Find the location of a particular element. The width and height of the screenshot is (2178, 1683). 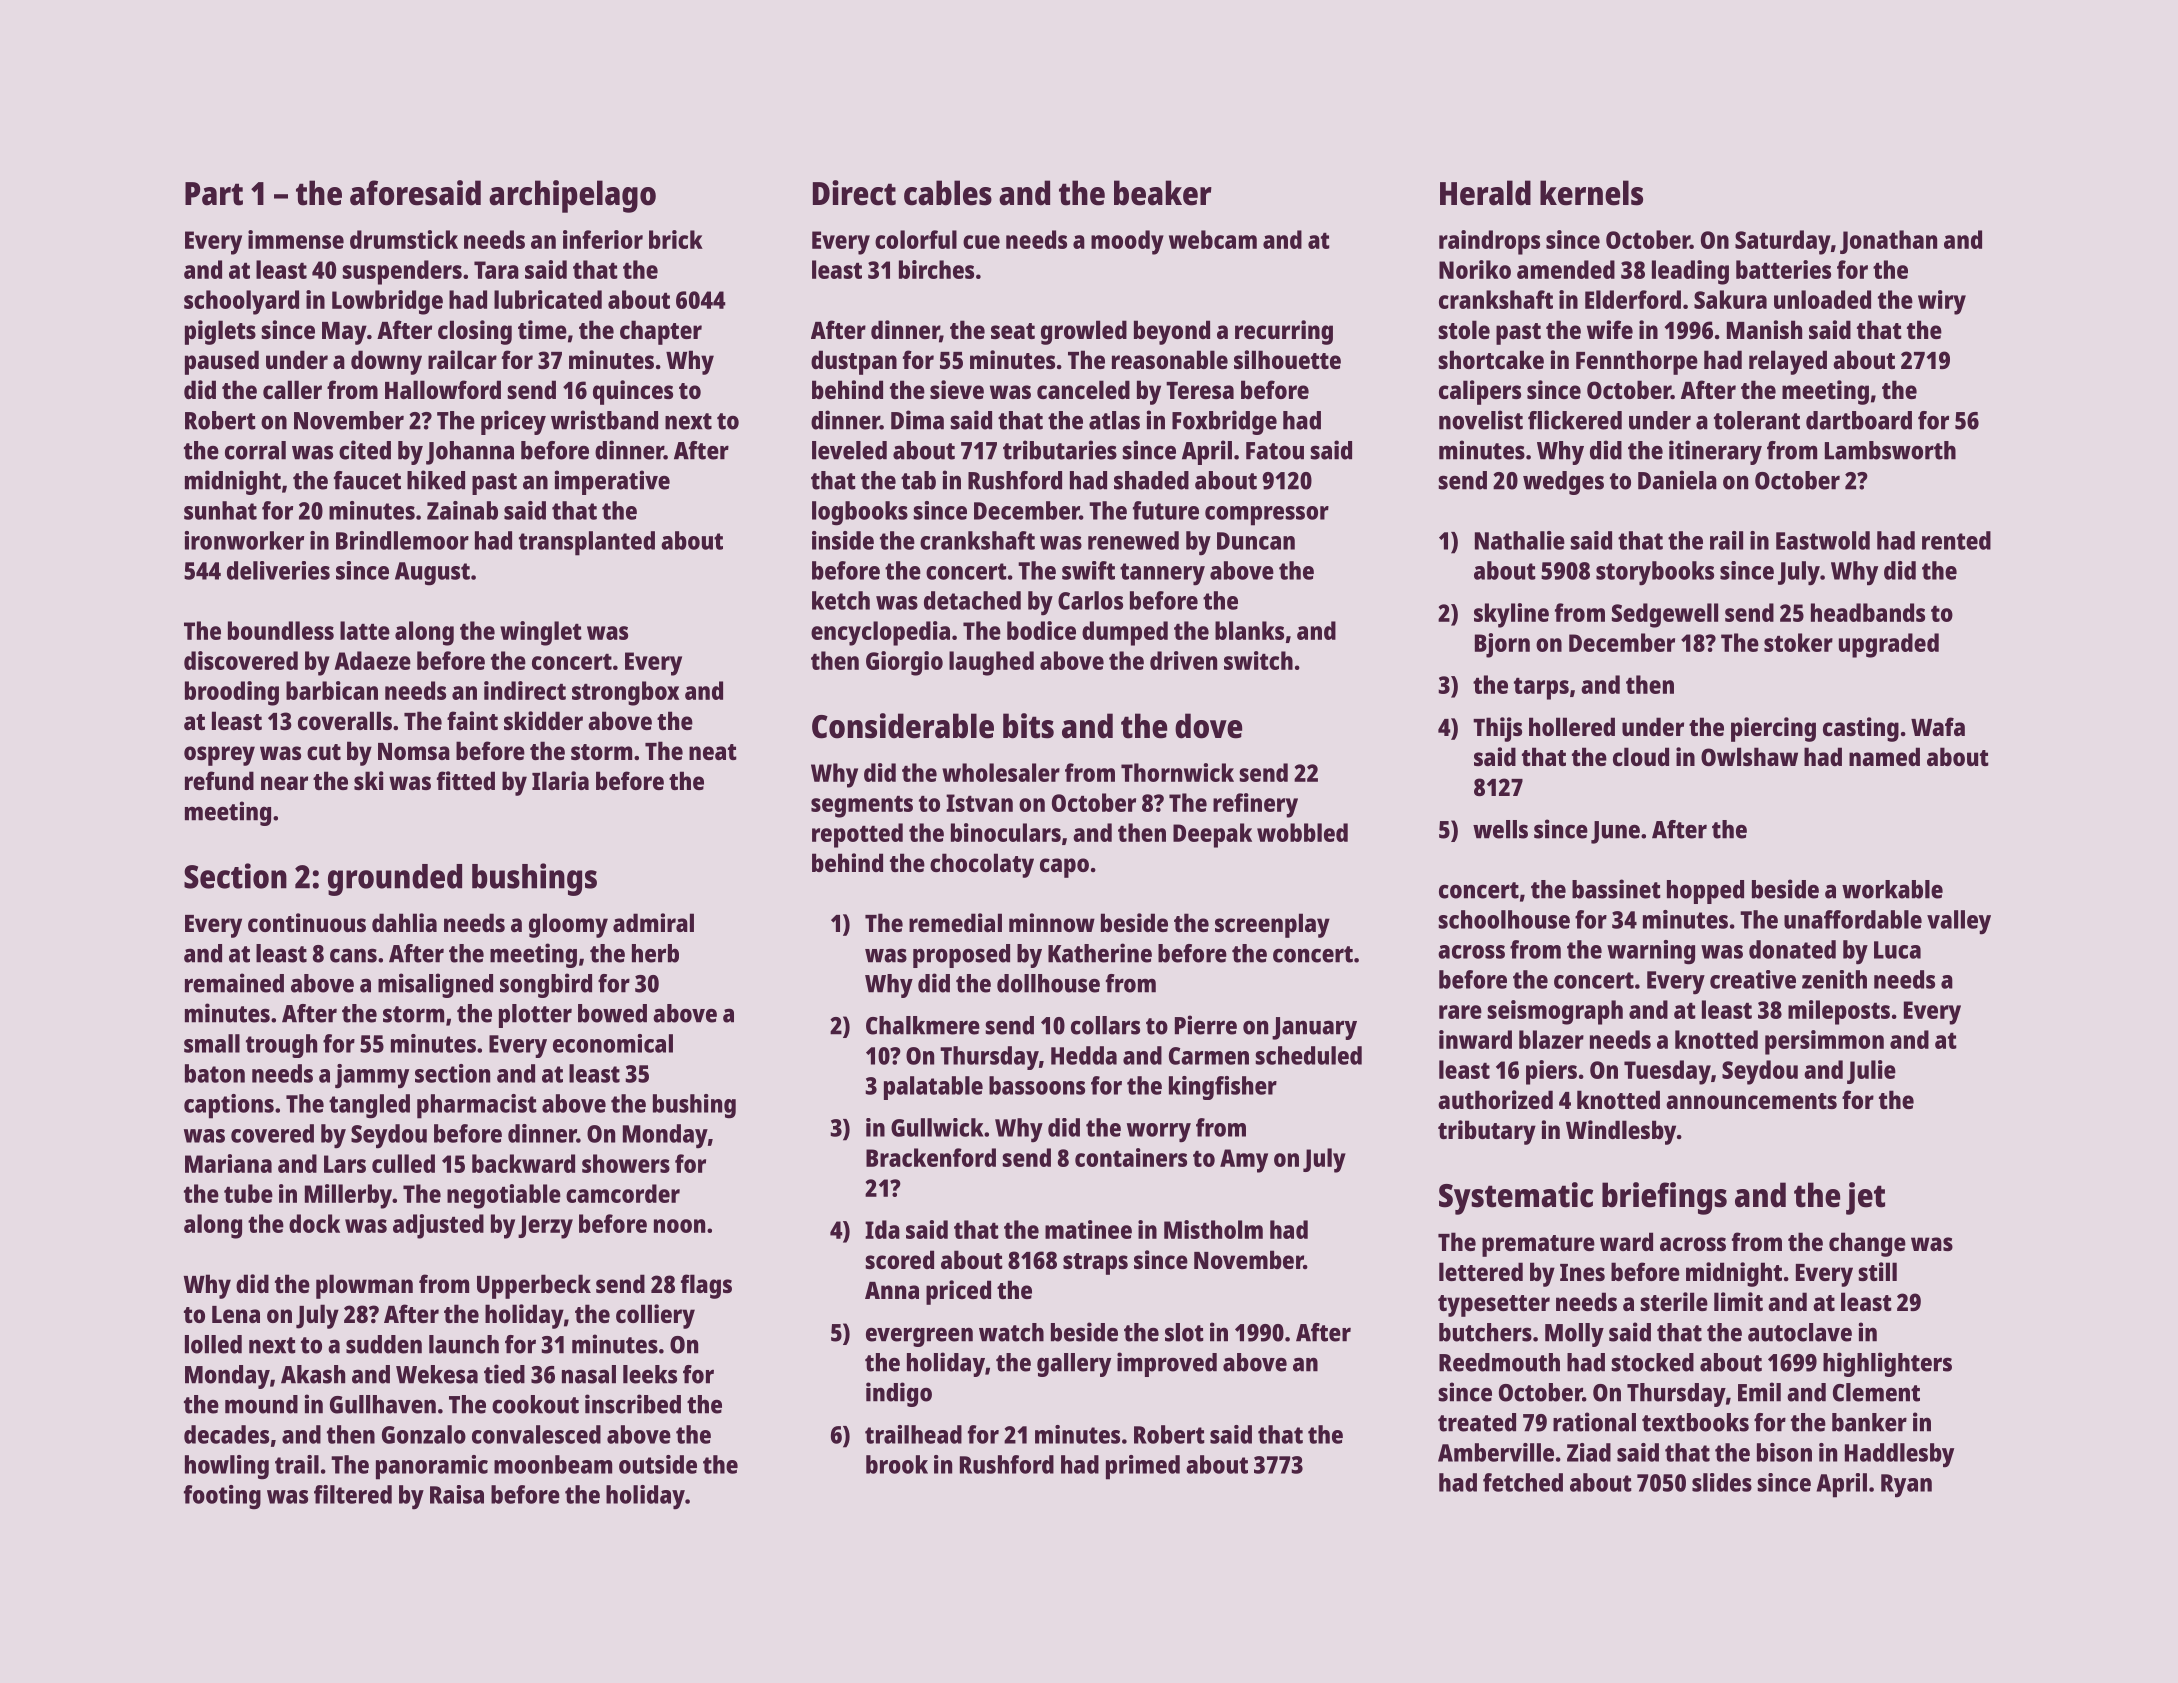

wiry is located at coordinates (1942, 302).
